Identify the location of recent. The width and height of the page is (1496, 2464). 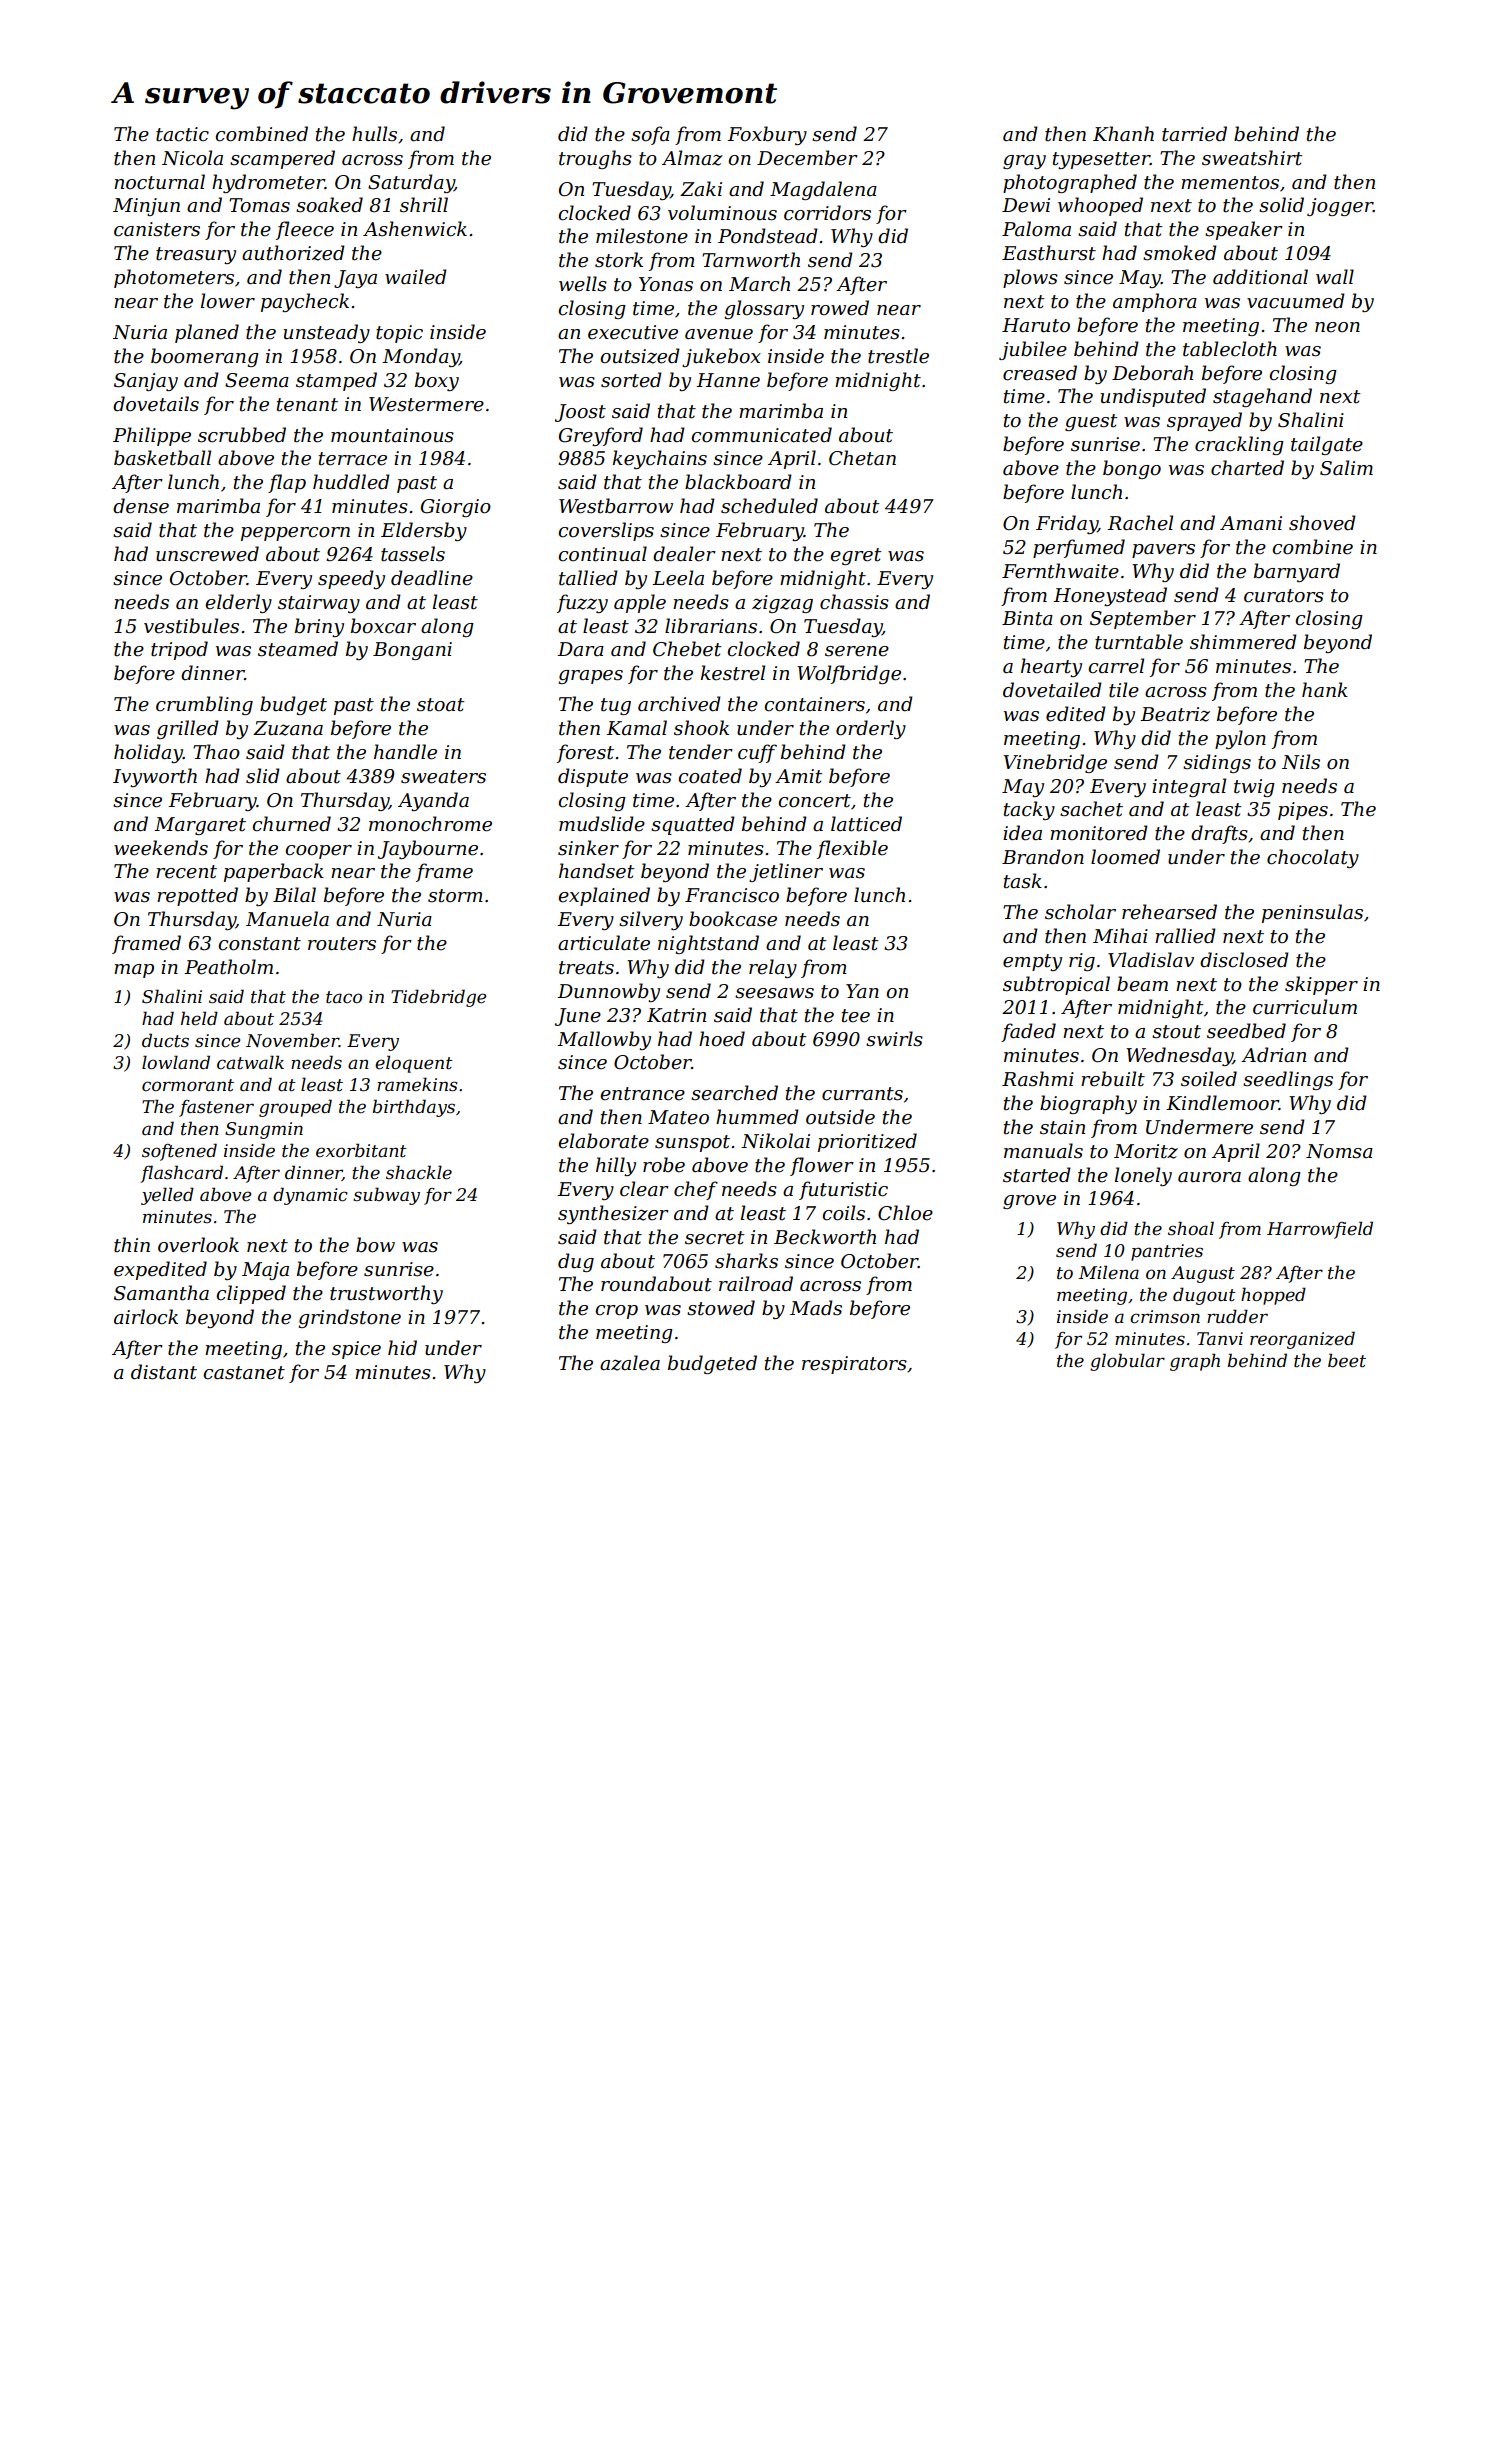
(186, 872).
